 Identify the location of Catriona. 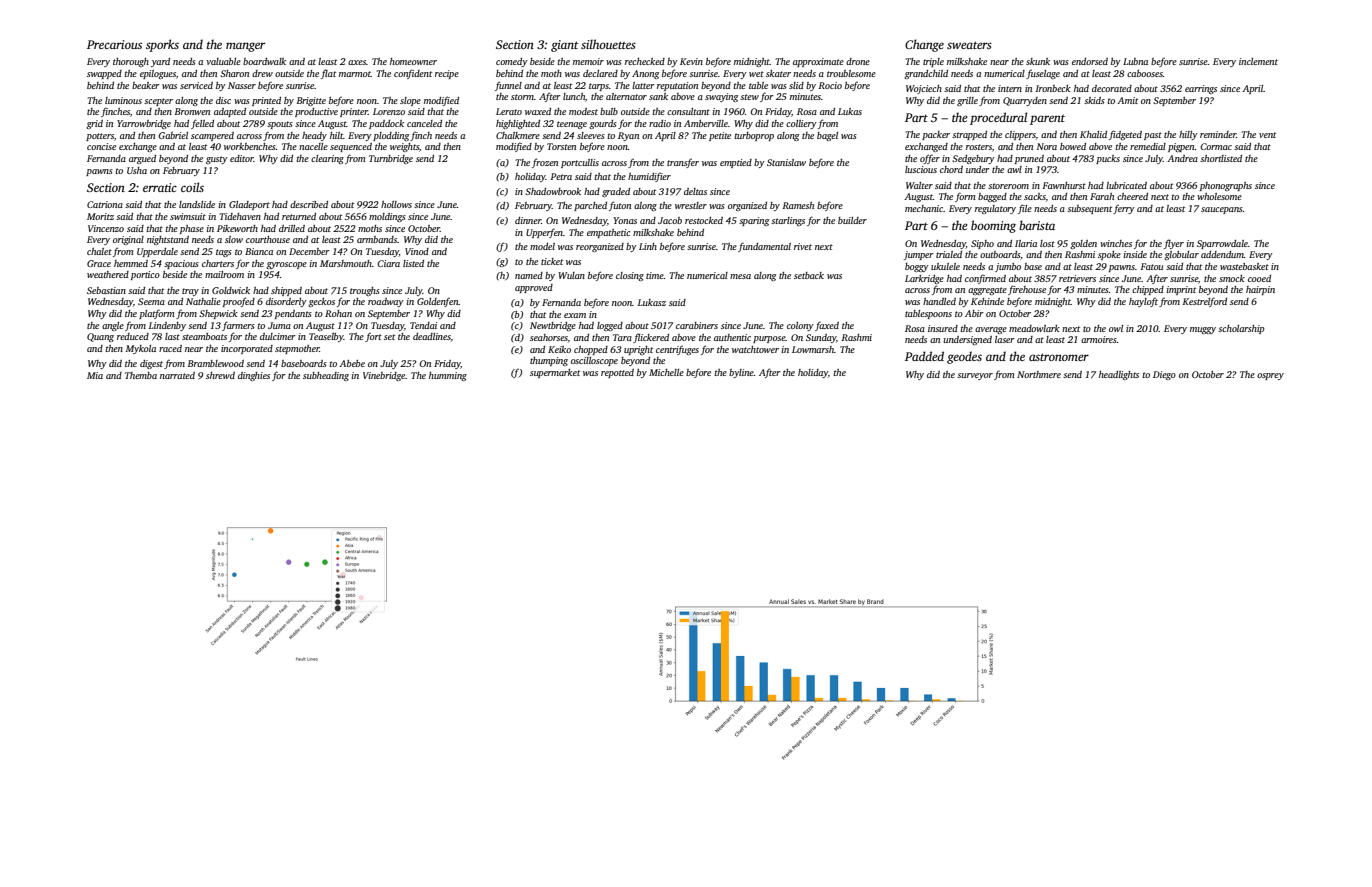
(105, 204).
